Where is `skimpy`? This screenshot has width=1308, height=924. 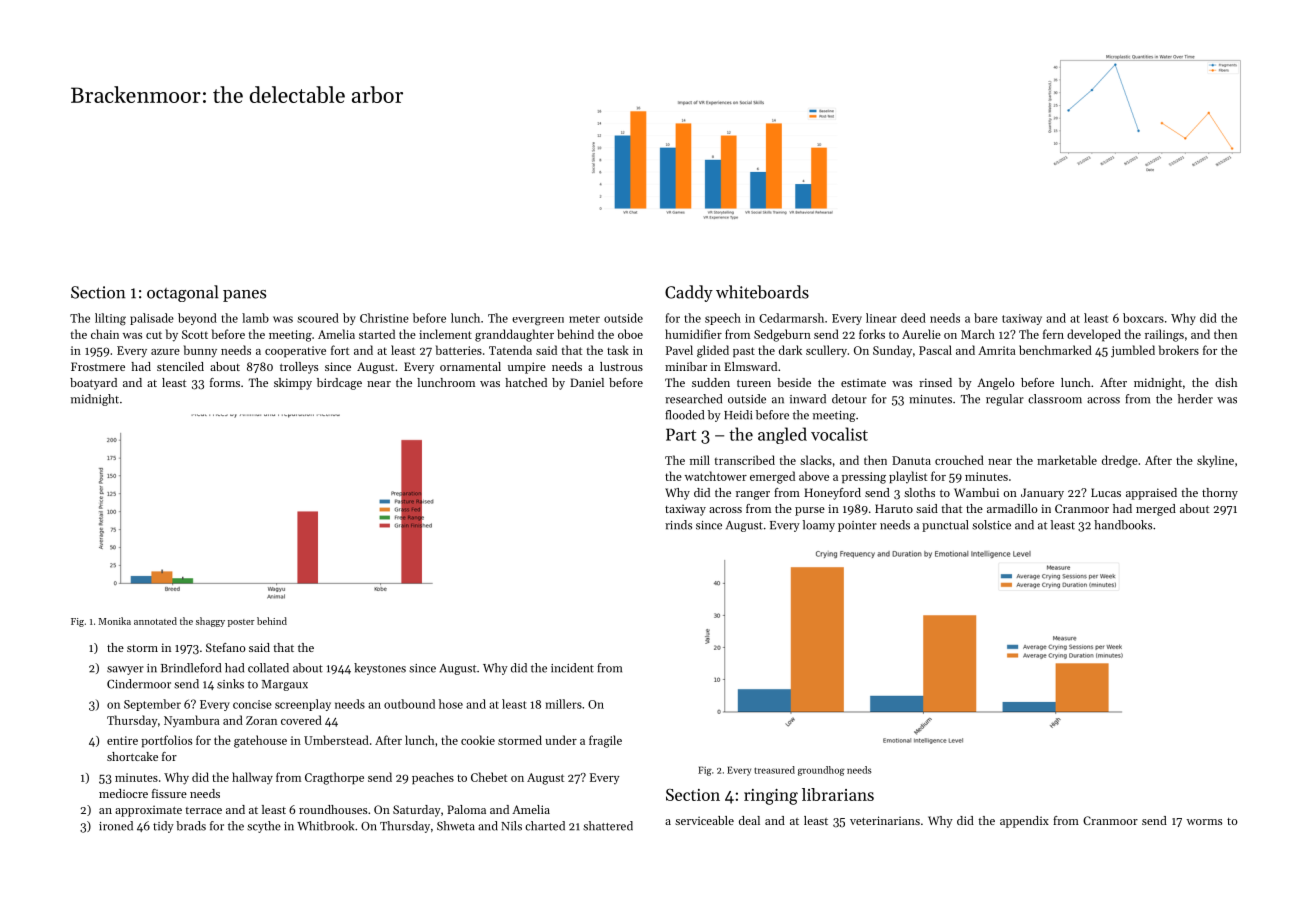 skimpy is located at coordinates (293, 384).
